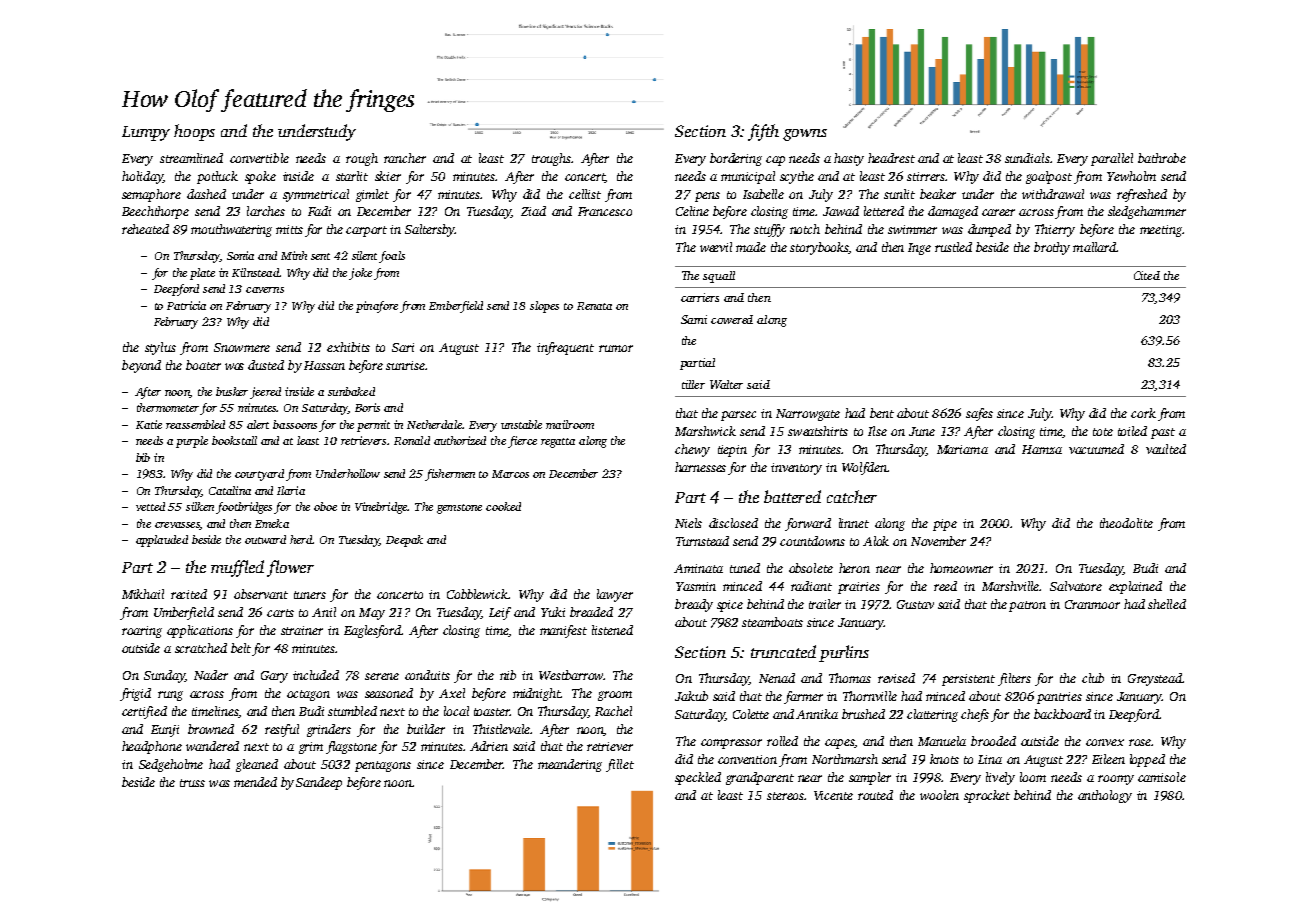 Image resolution: width=1308 pixels, height=924 pixels. I want to click on rancher, so click(405, 158).
